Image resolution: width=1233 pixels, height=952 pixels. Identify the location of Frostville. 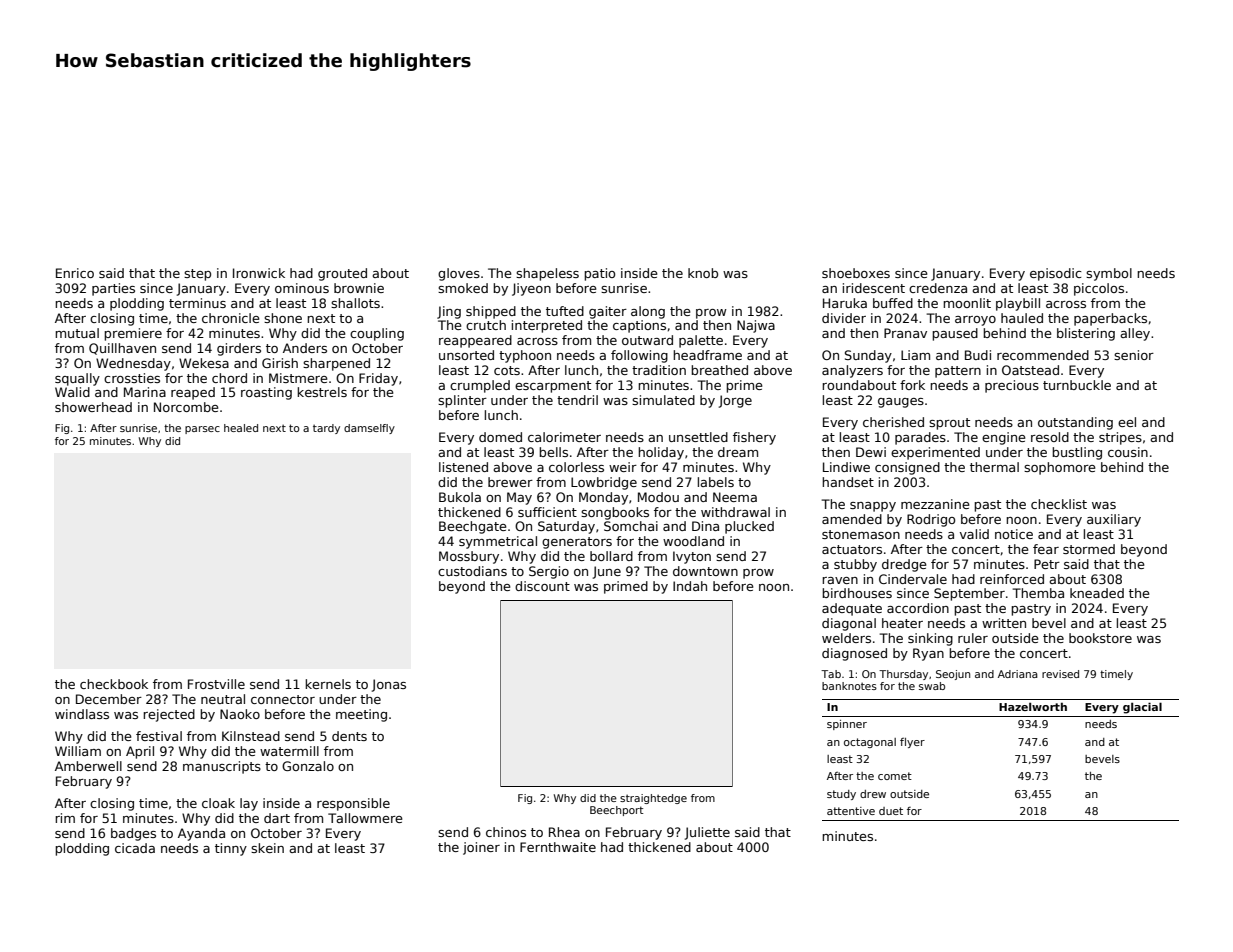
(216, 684).
